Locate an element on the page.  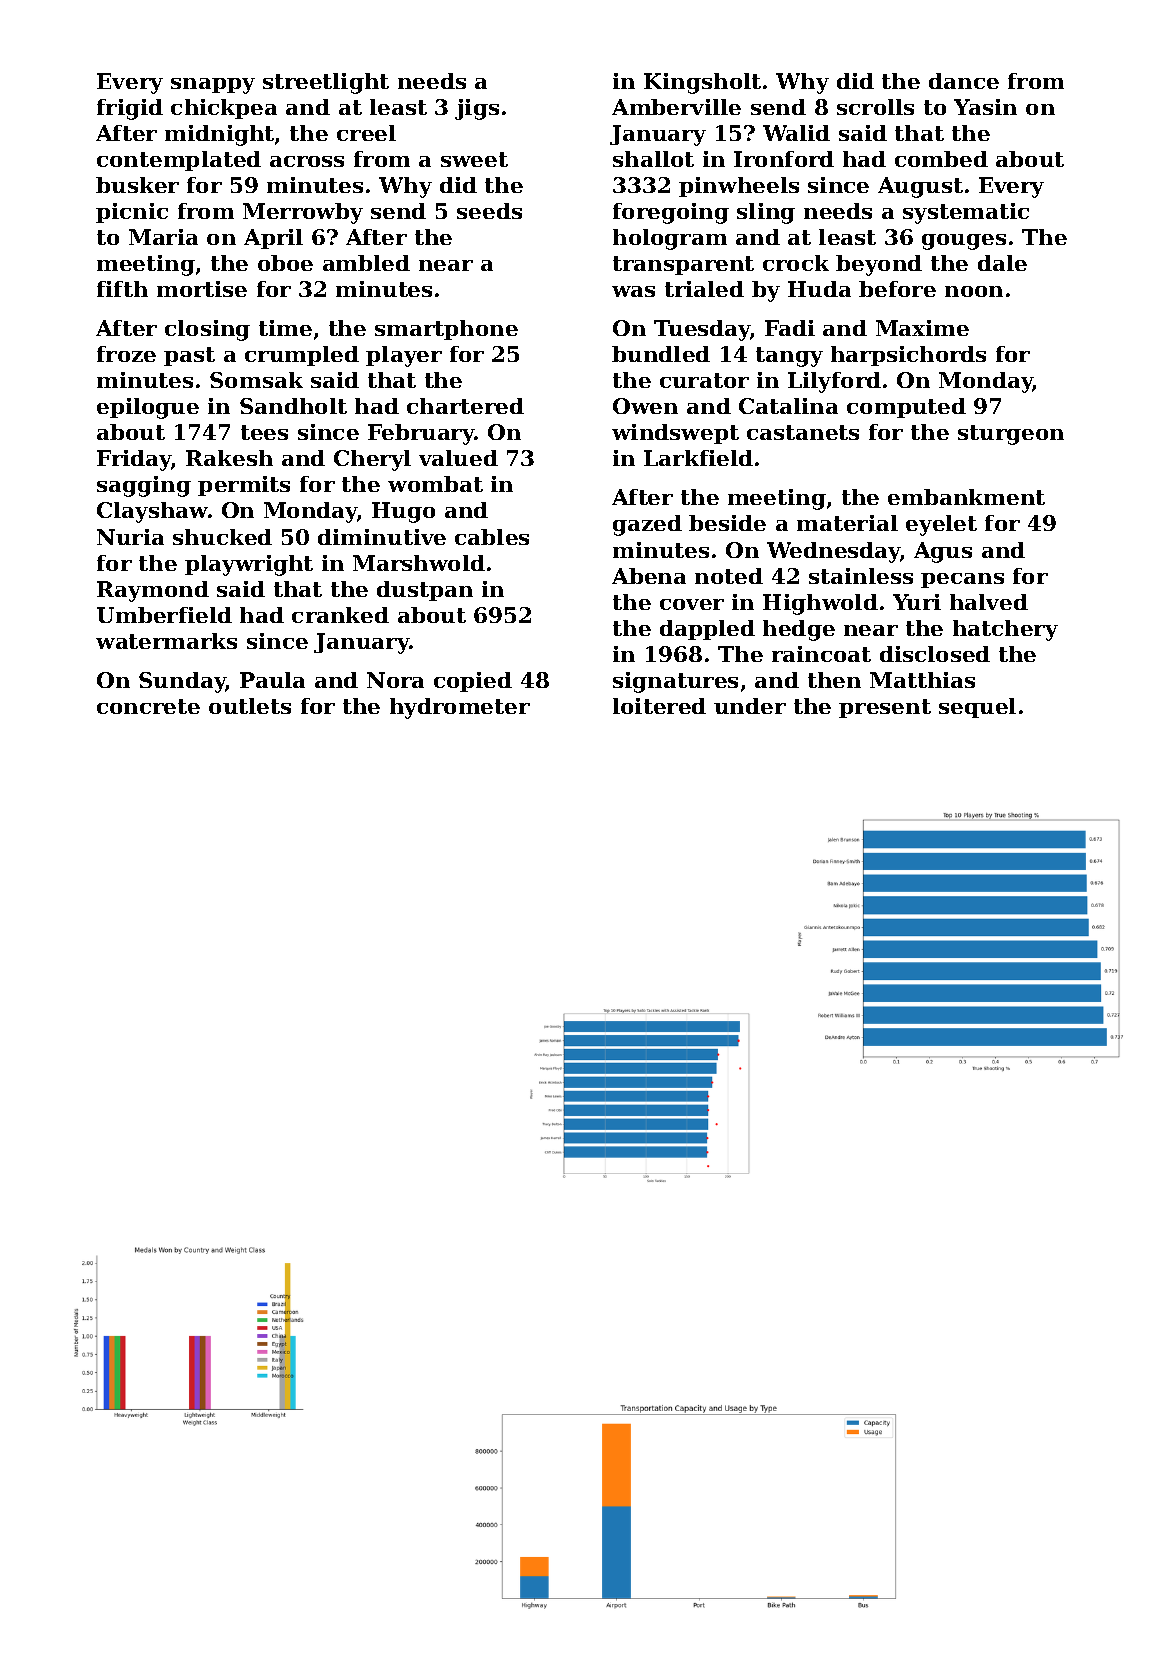
Abena is located at coordinates (649, 576).
